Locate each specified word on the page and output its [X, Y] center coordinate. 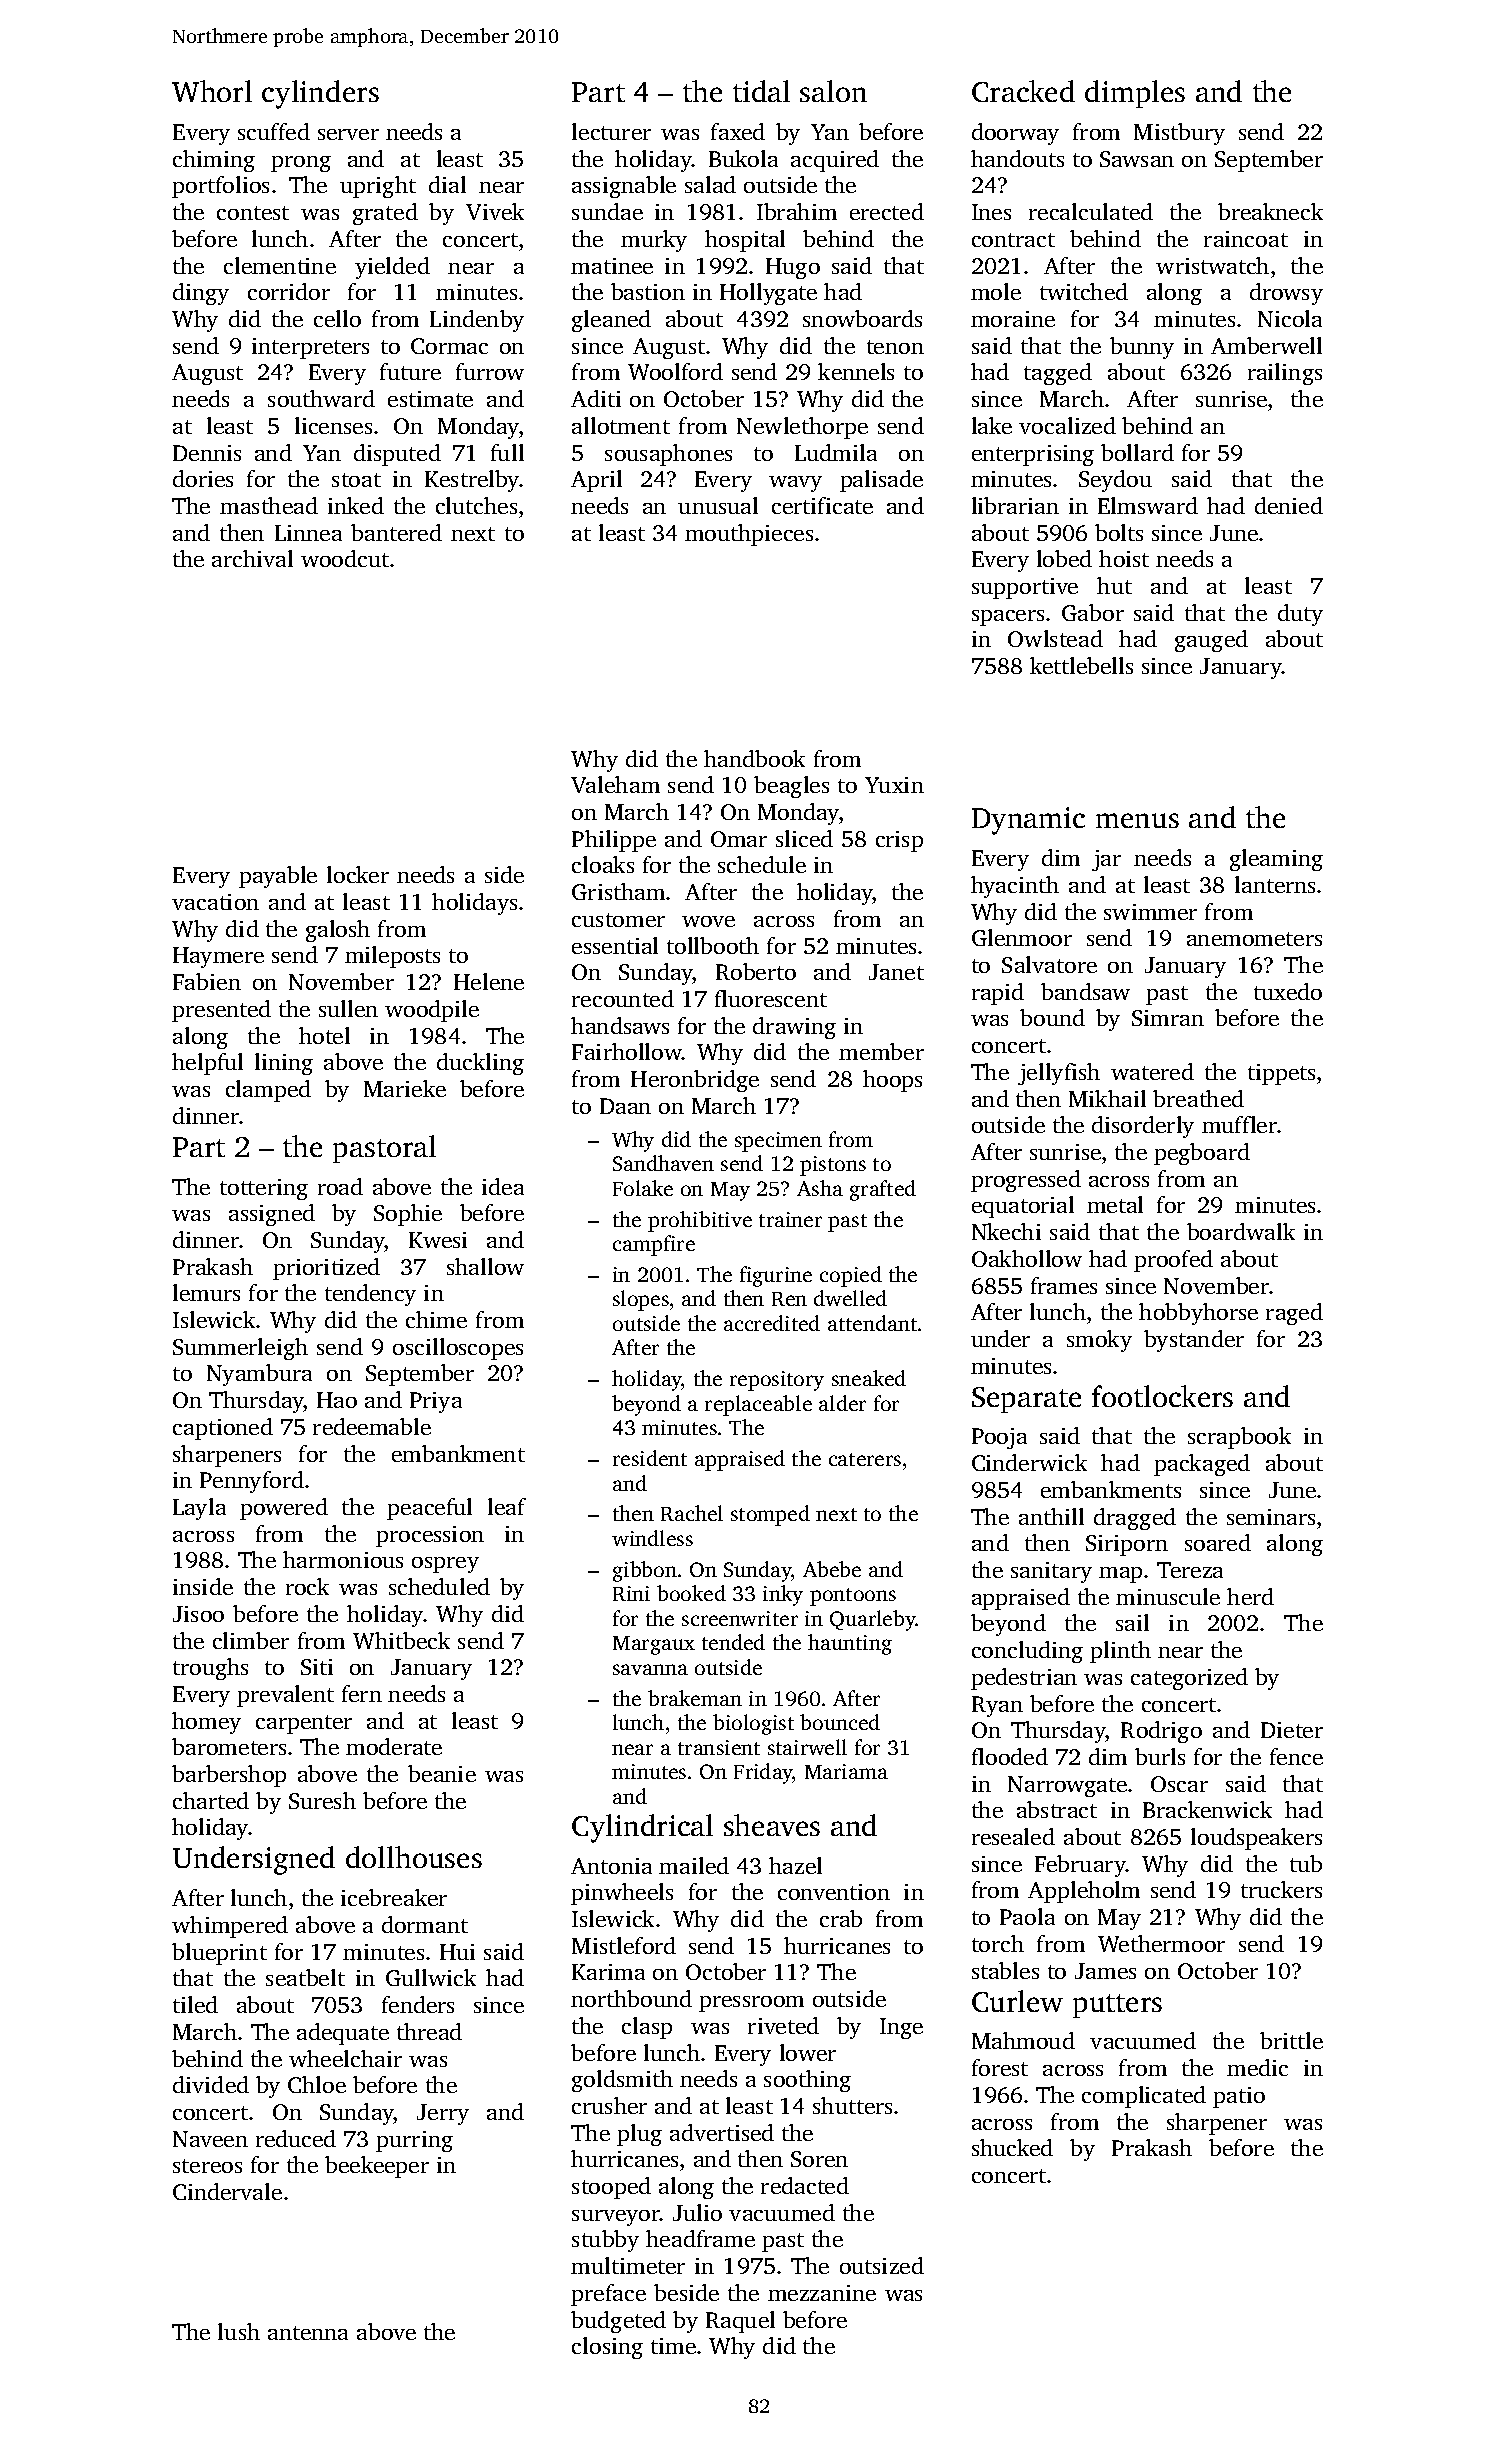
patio [1239, 2097]
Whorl [212, 91]
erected [887, 211]
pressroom [751, 2004]
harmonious [343, 1559]
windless [652, 1538]
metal [1115, 1204]
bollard [1137, 452]
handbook [754, 758]
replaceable [758, 1405]
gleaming [1276, 860]
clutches [476, 505]
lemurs [206, 1292]
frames [1064, 1285]
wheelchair [345, 2058]
